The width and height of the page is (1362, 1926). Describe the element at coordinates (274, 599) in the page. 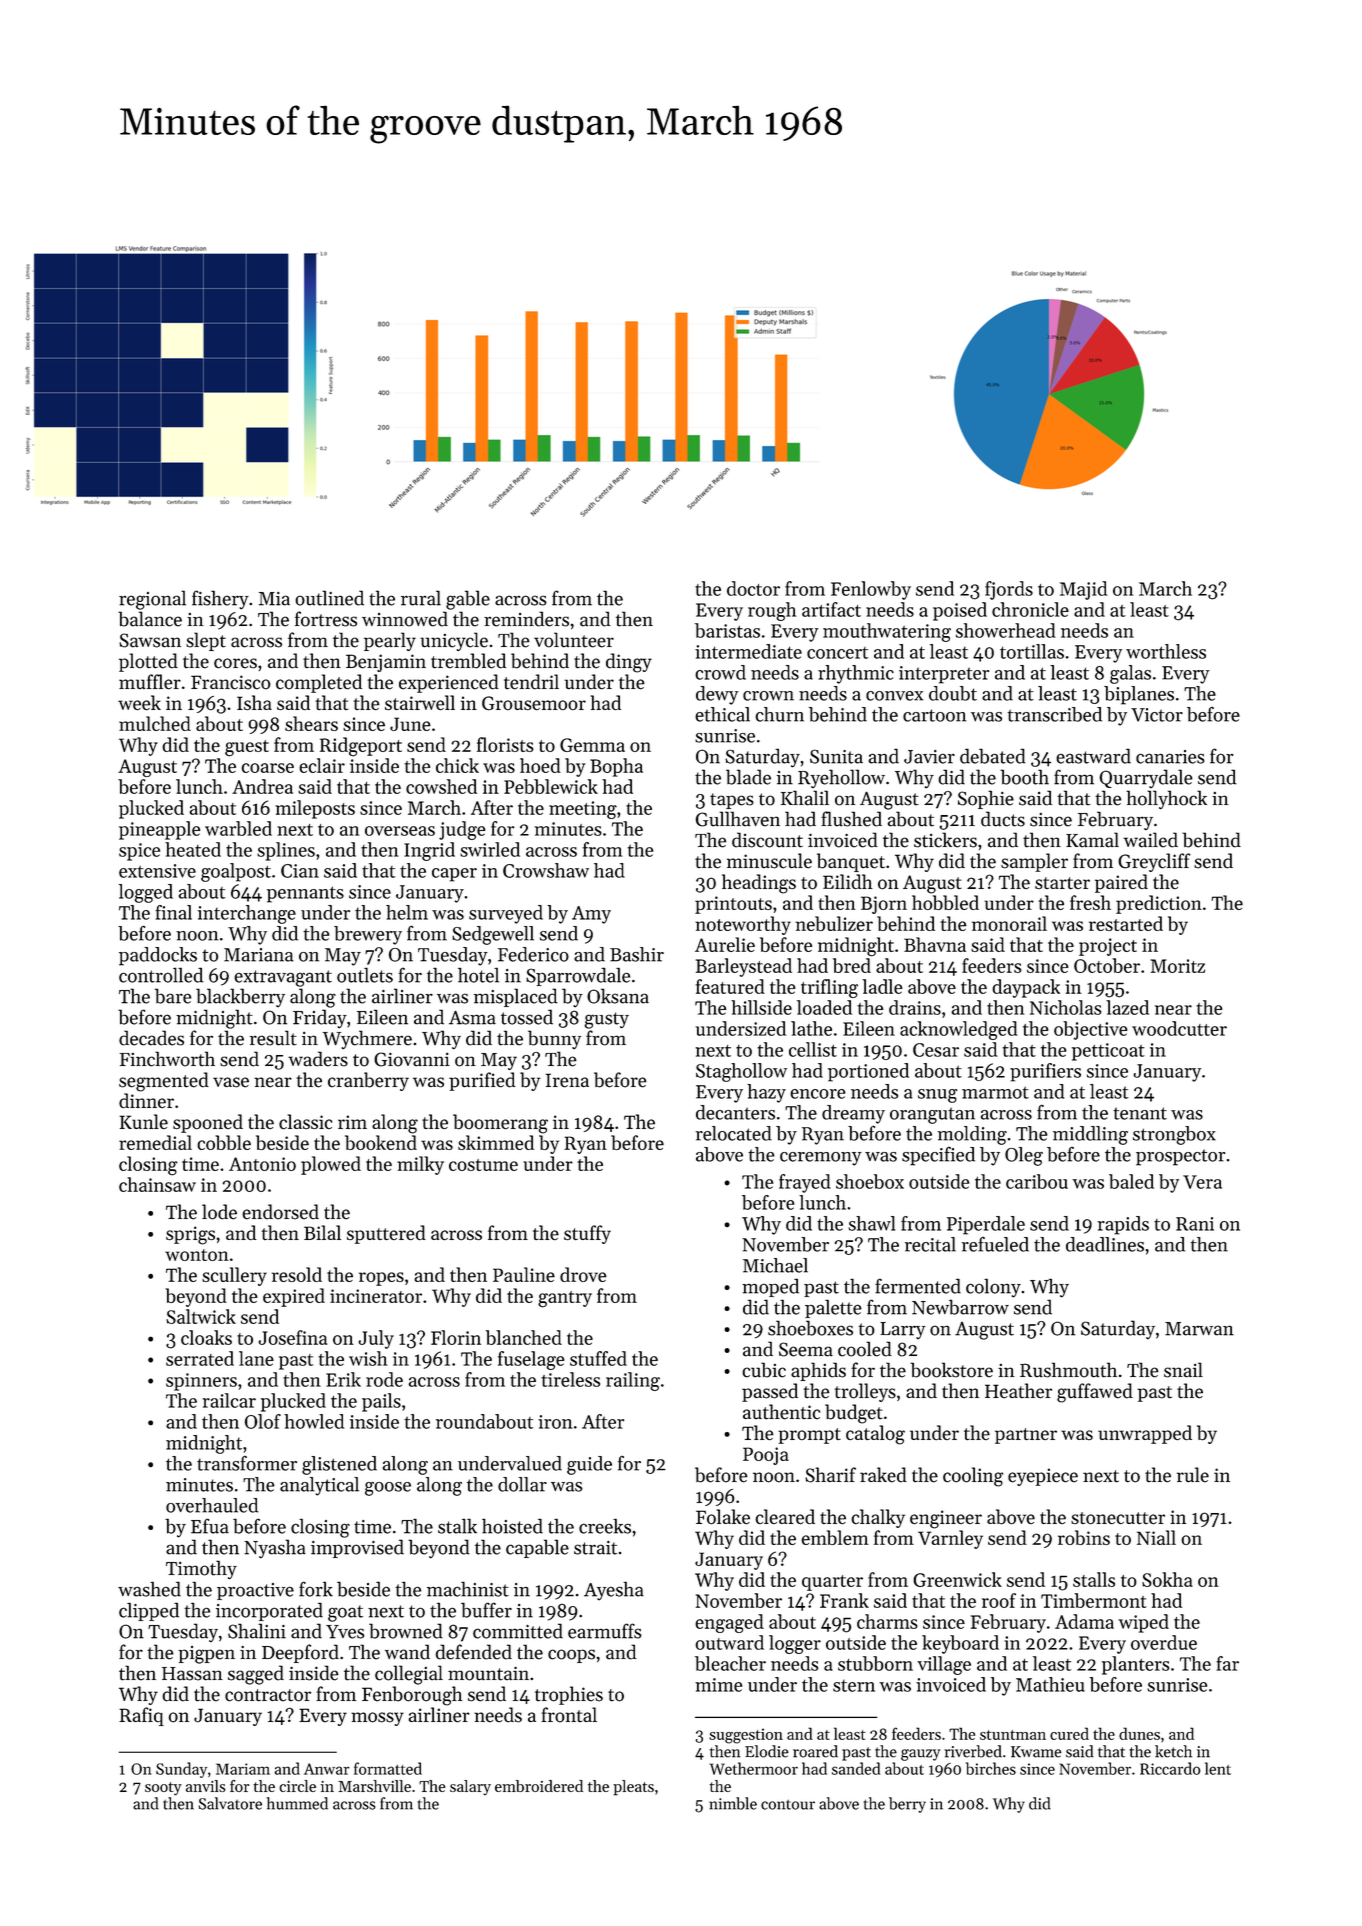

I see `Mia` at that location.
